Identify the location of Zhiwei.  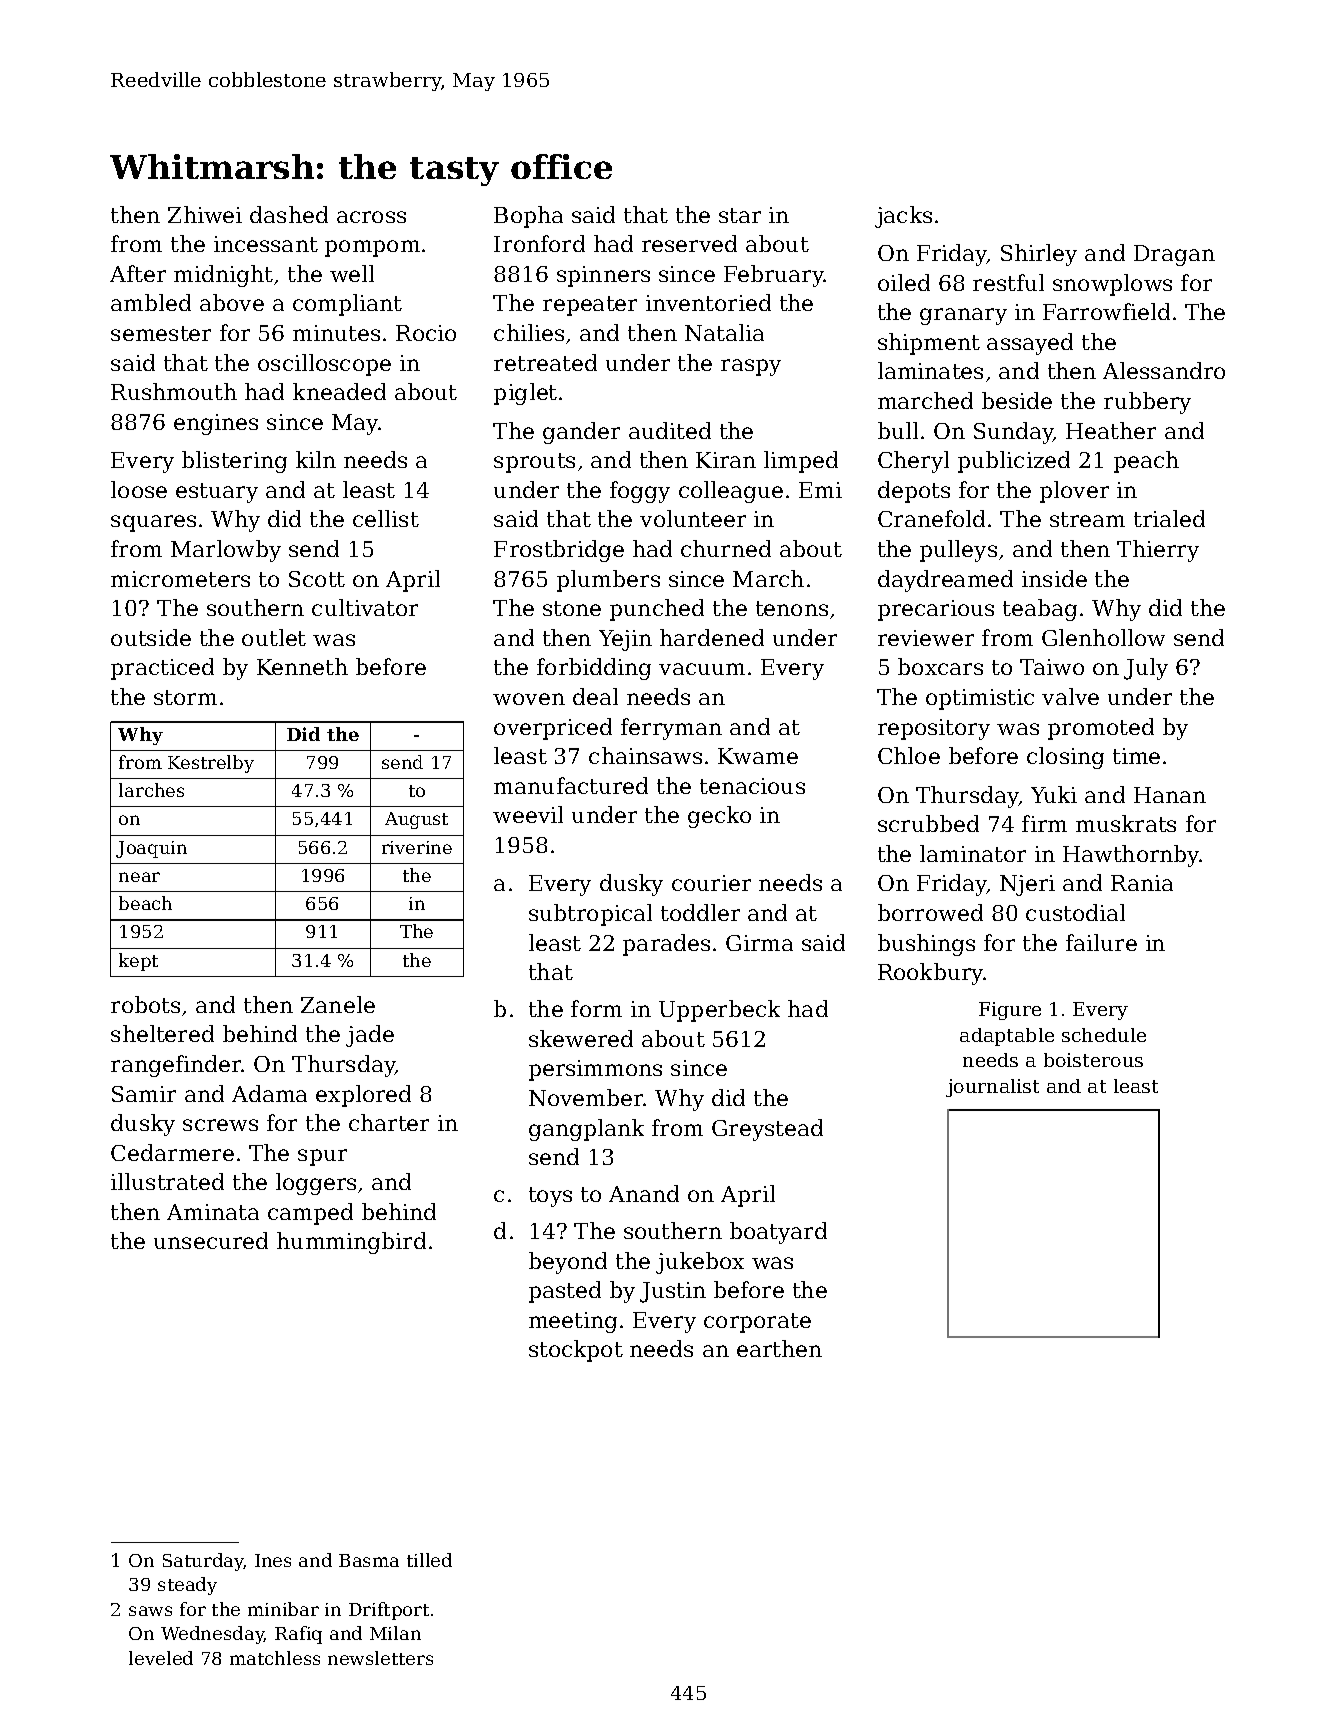
(205, 214).
